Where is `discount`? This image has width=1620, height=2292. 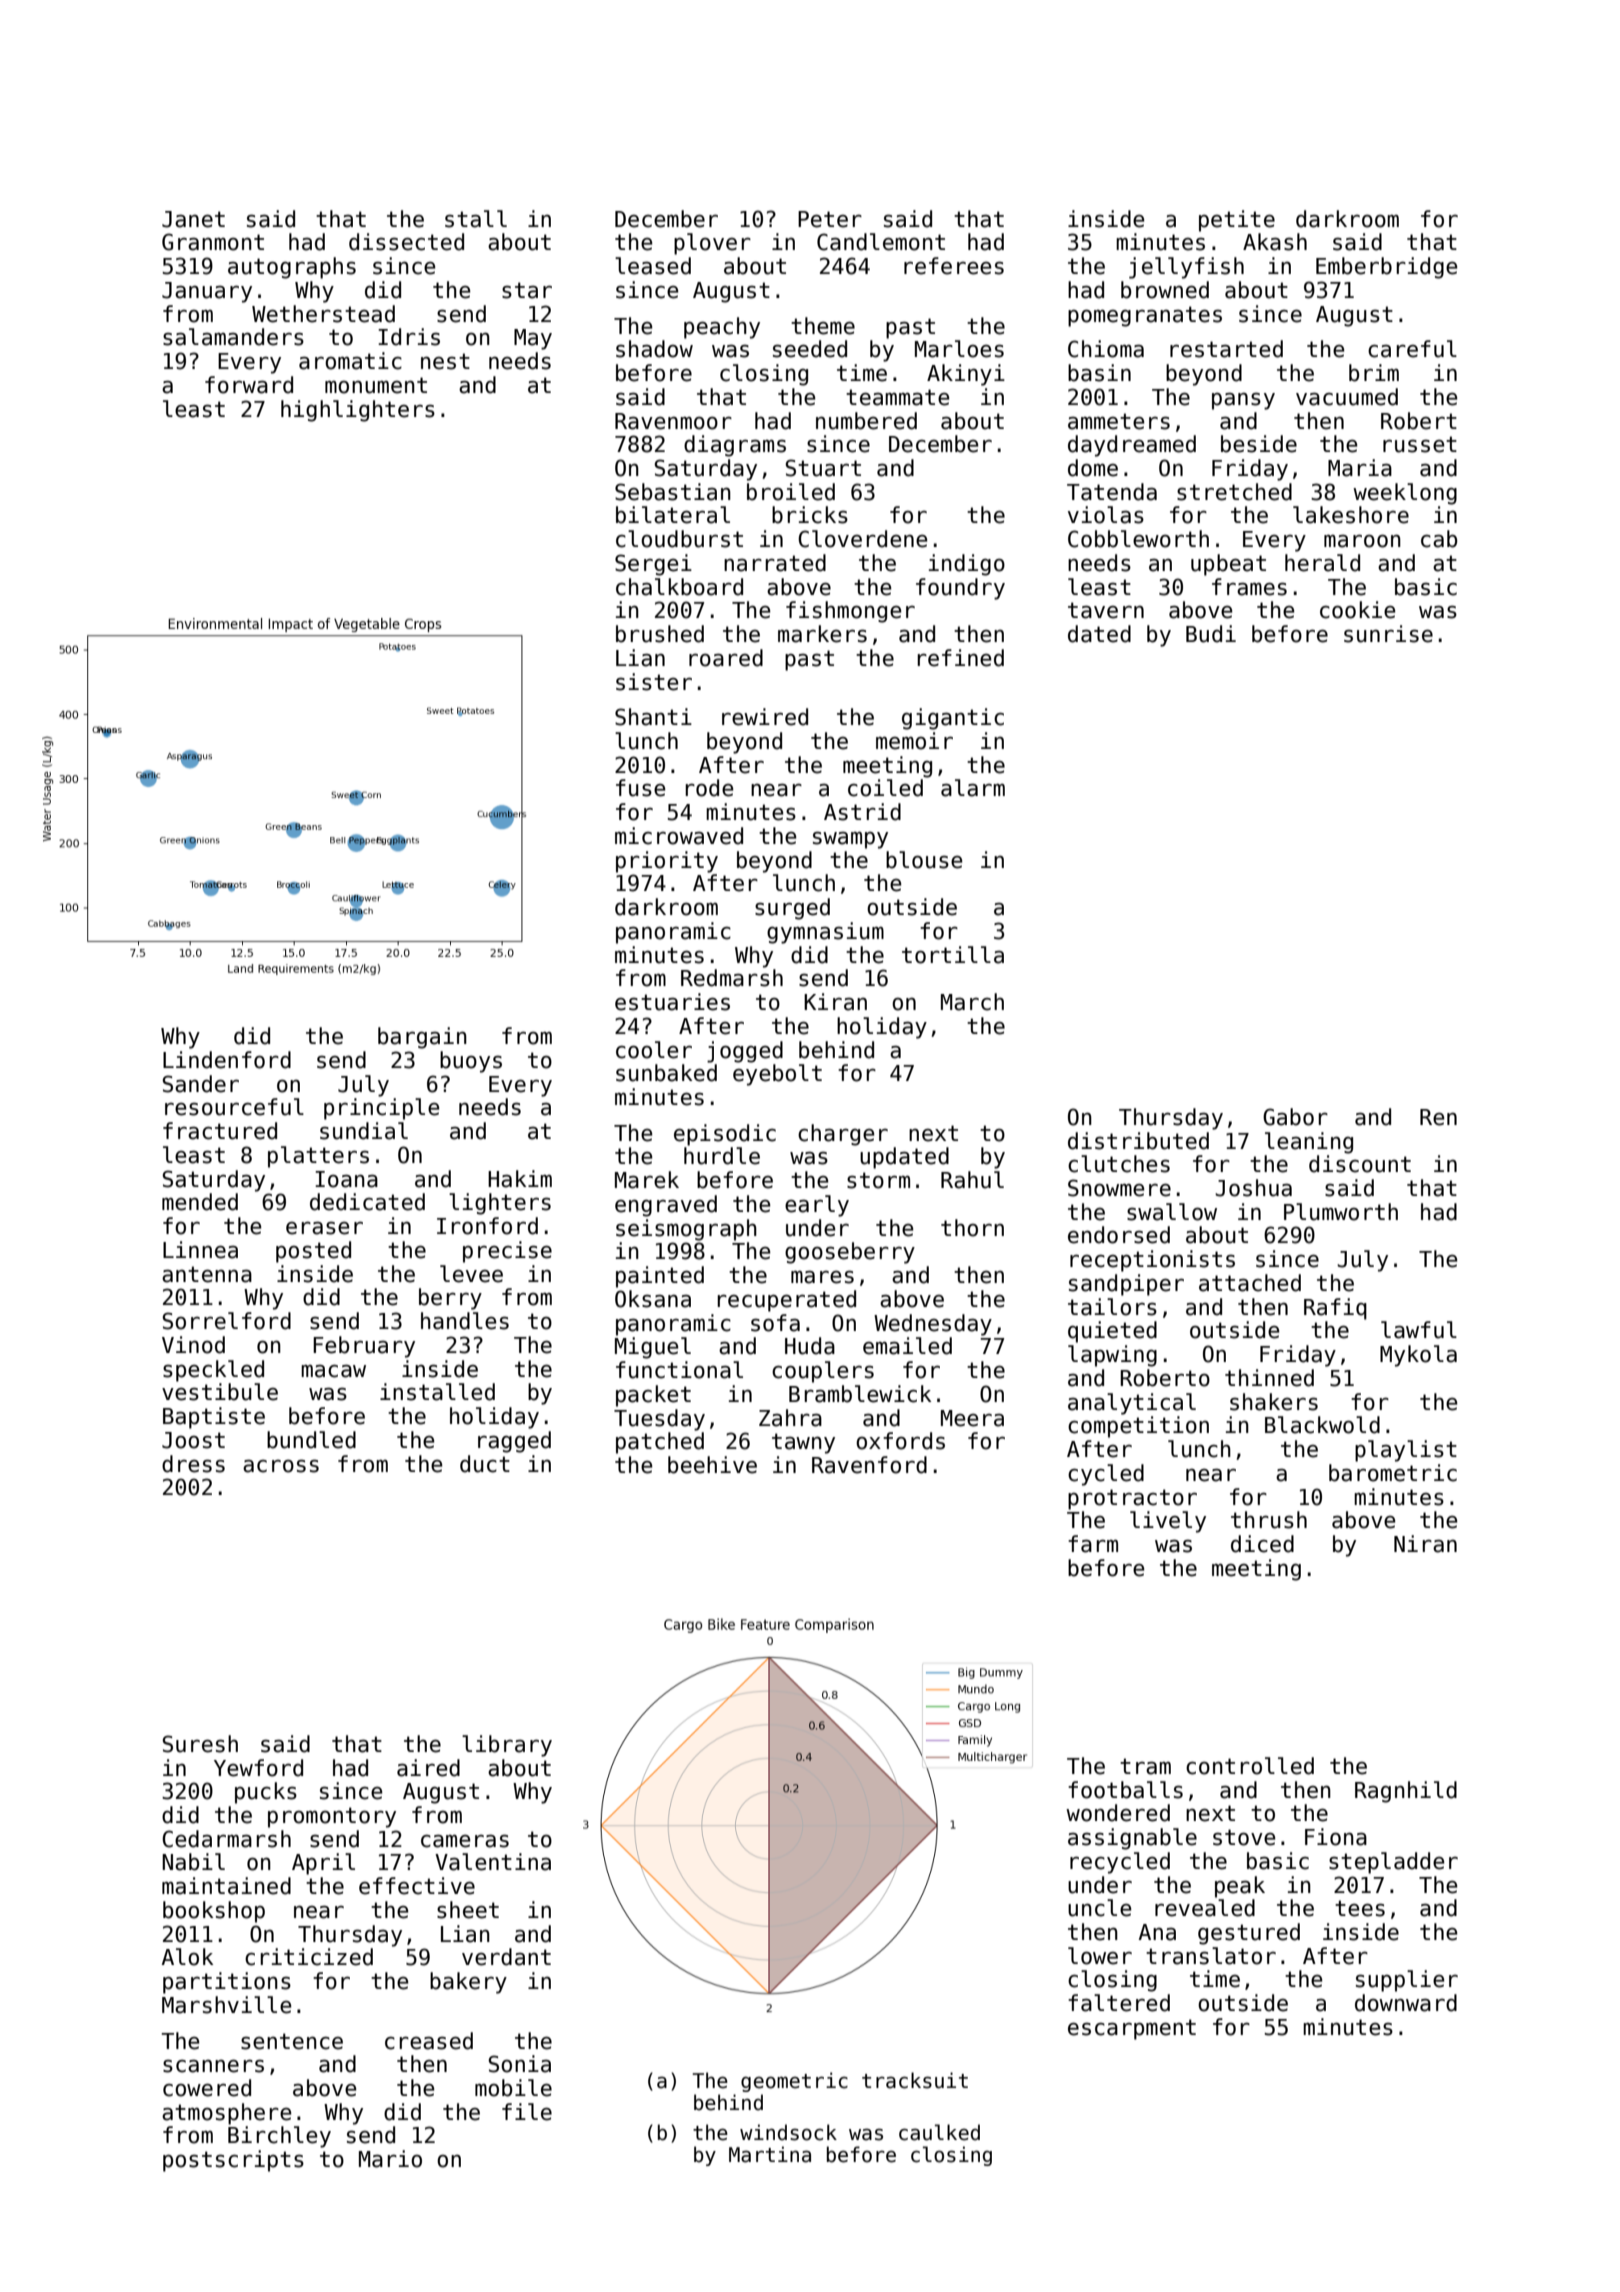
discount is located at coordinates (1360, 1164).
